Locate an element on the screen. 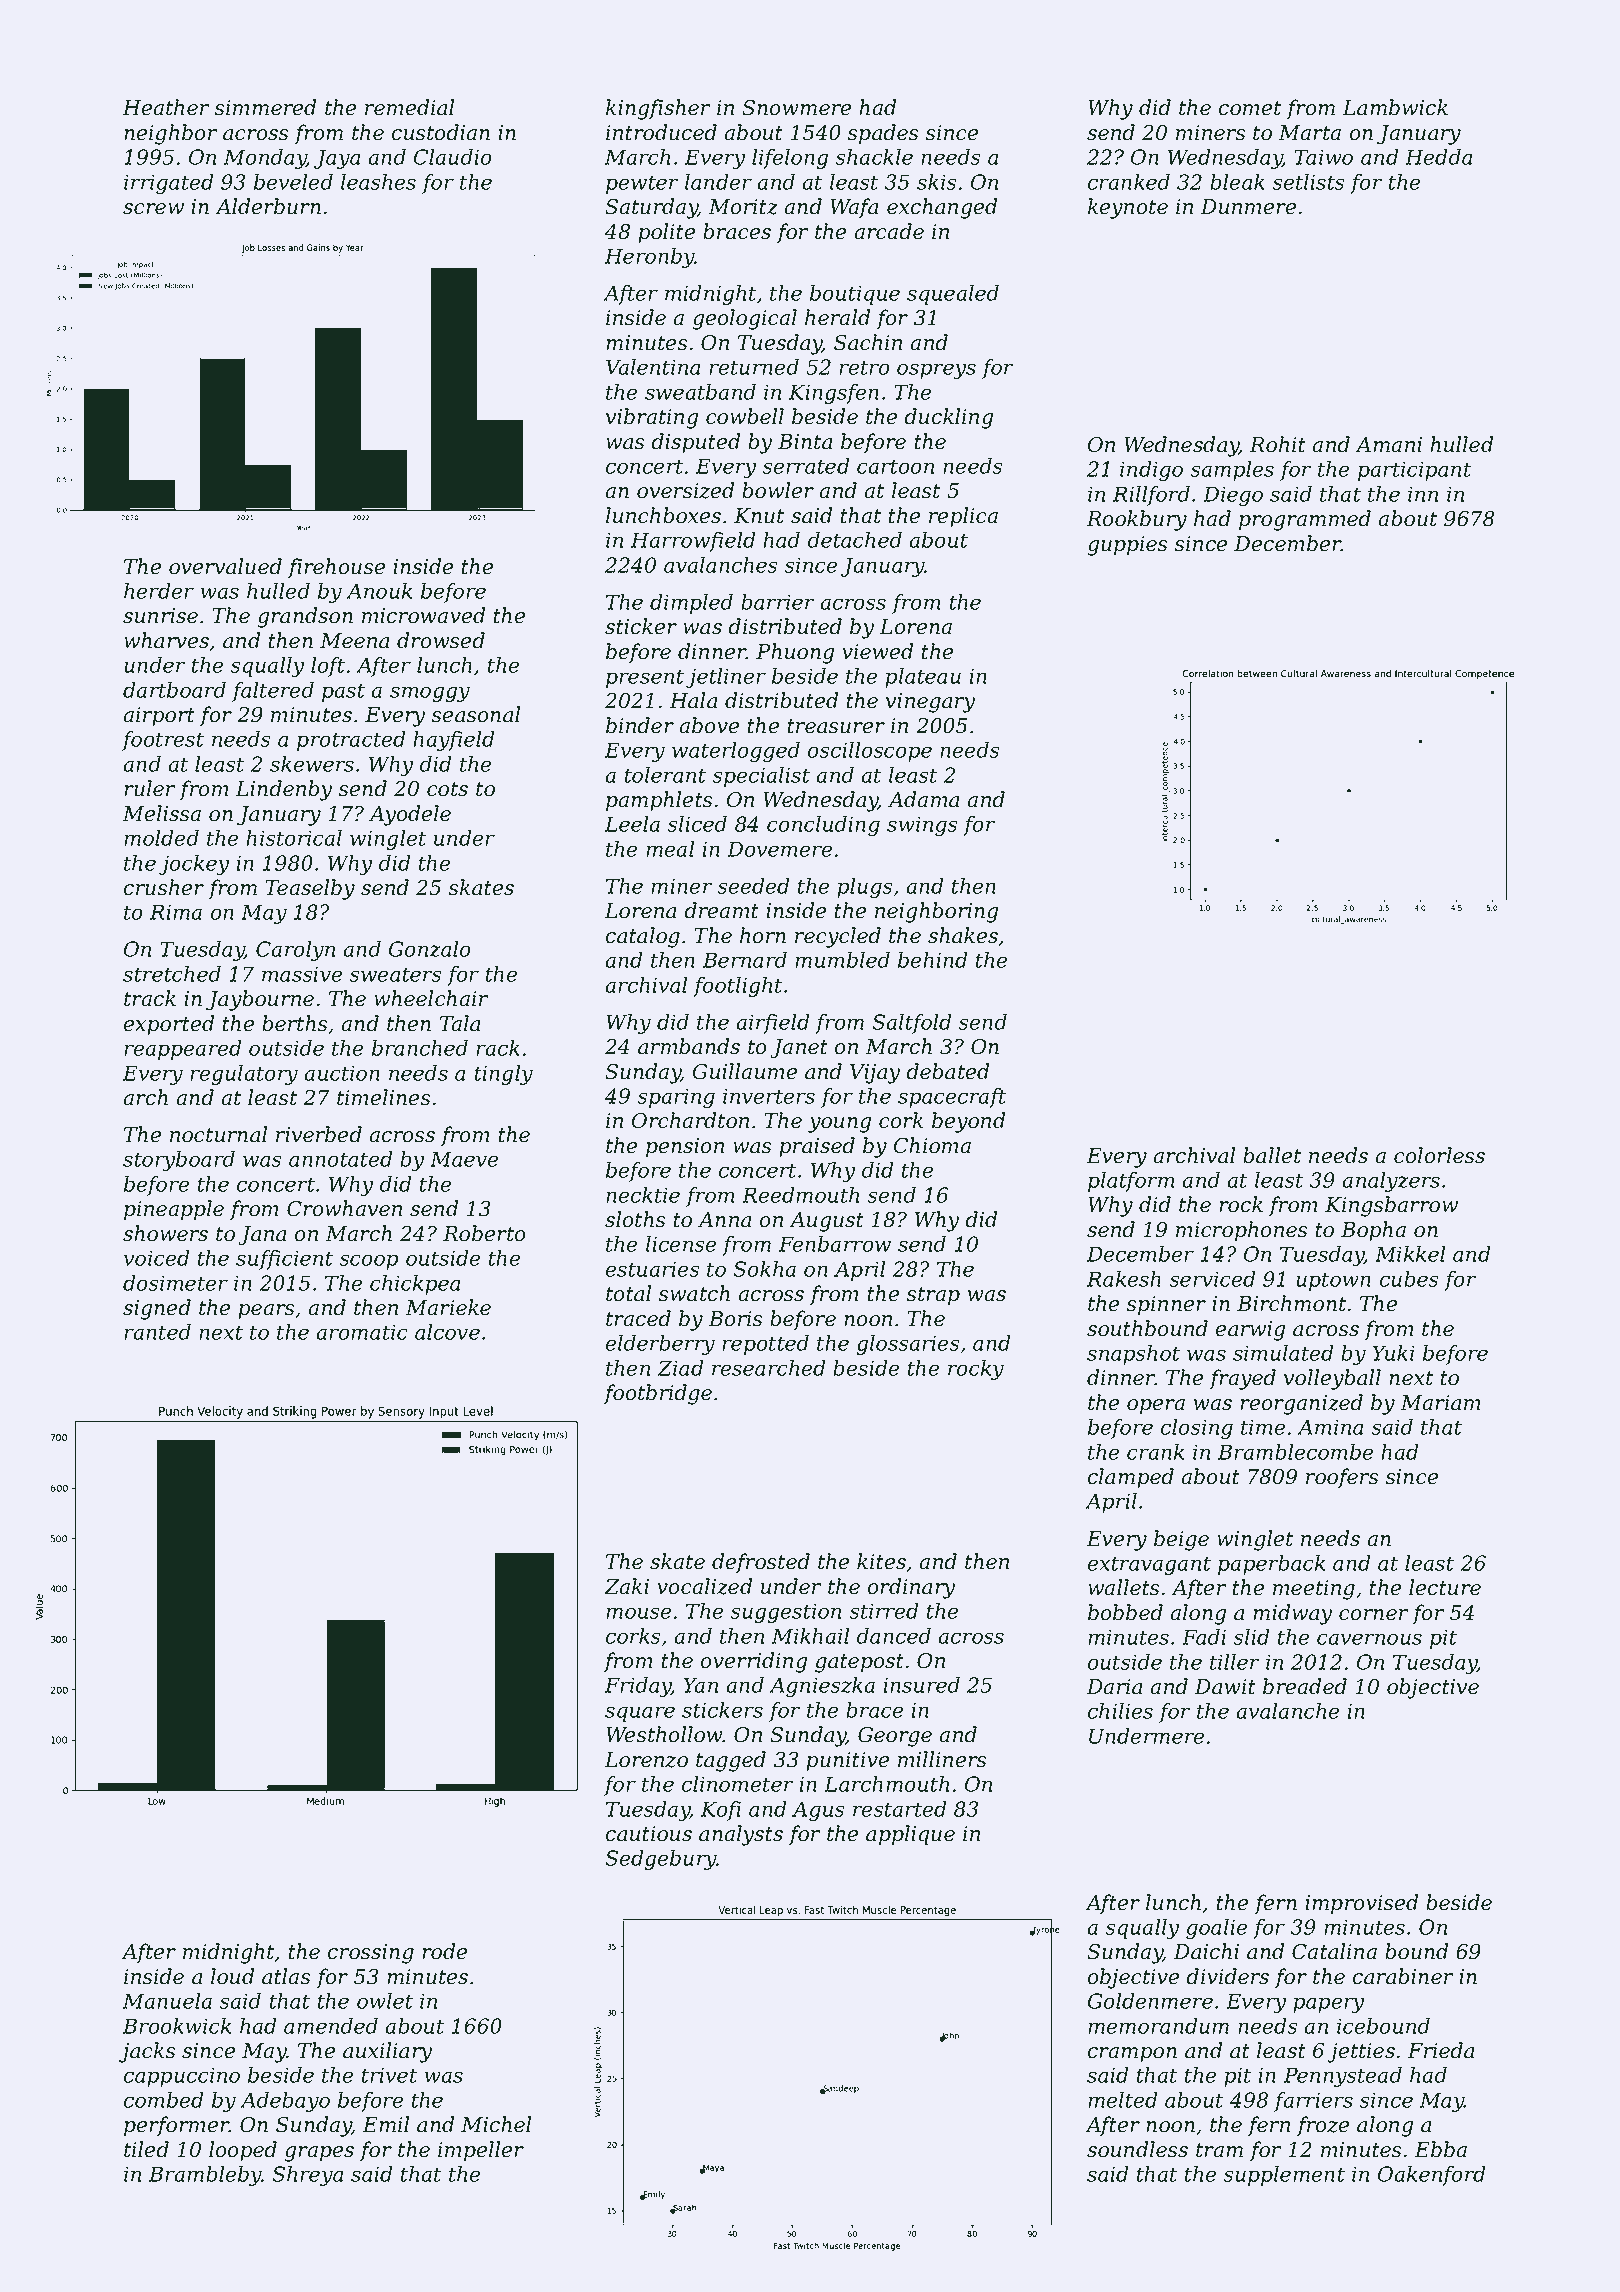 This screenshot has width=1620, height=2292. soundless is located at coordinates (1137, 2149).
